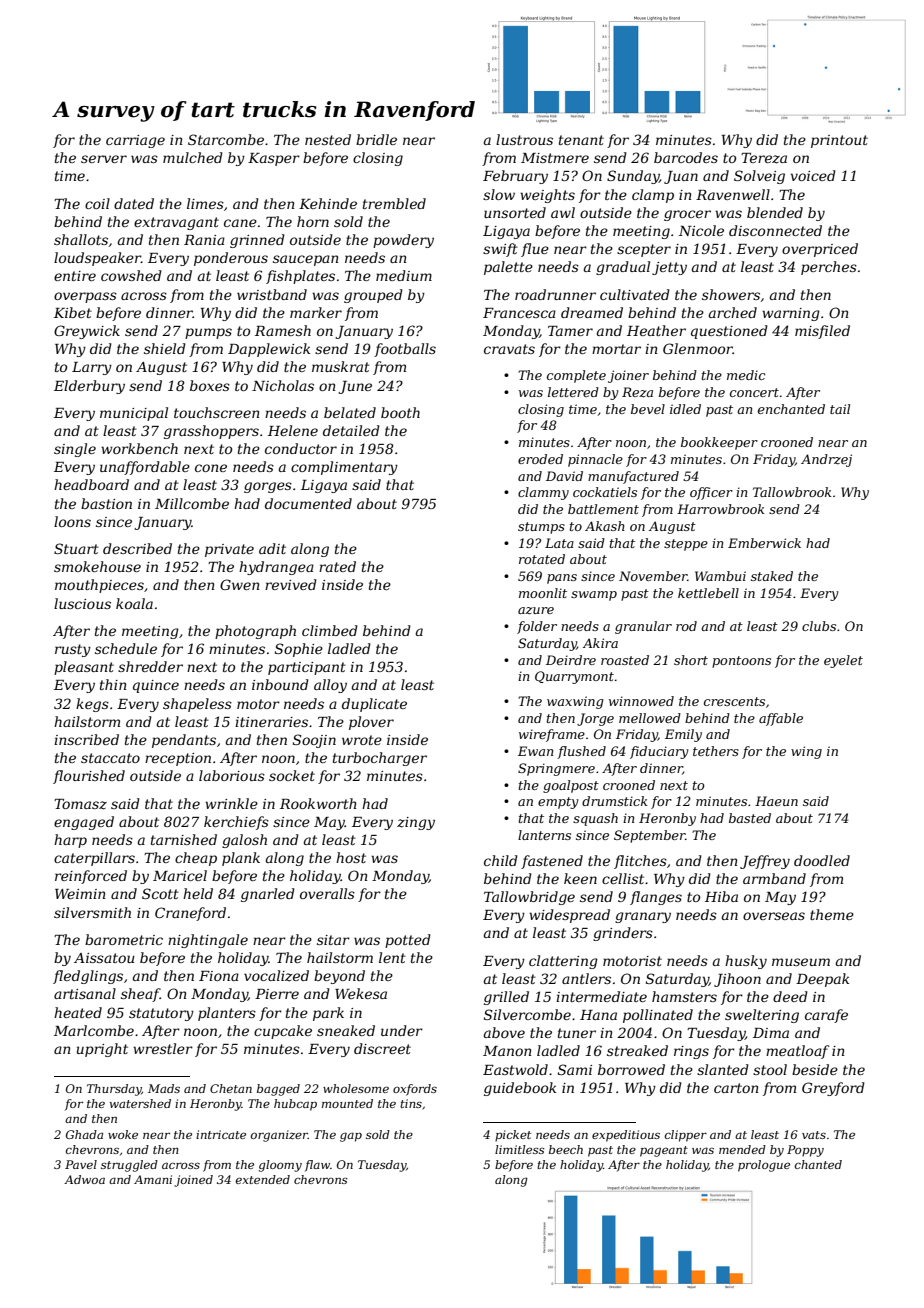 The height and width of the screenshot is (1308, 924). I want to click on printout, so click(839, 141).
